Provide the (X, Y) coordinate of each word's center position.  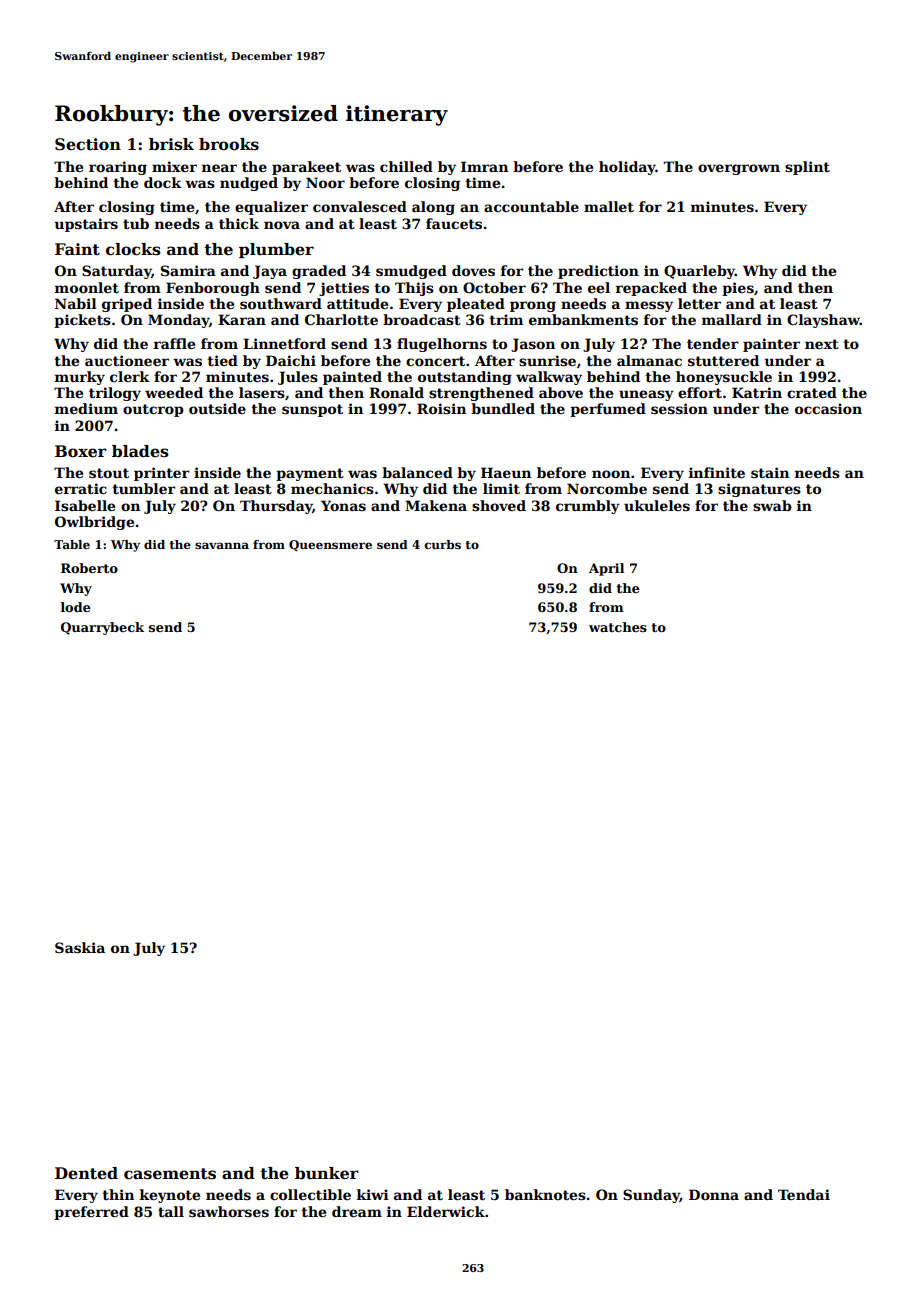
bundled (503, 408)
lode (76, 607)
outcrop (153, 410)
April (606, 569)
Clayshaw (823, 321)
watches (618, 627)
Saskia (80, 947)
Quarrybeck (102, 628)
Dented (86, 1173)
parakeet (306, 168)
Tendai (804, 1194)
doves (473, 270)
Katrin (757, 392)
